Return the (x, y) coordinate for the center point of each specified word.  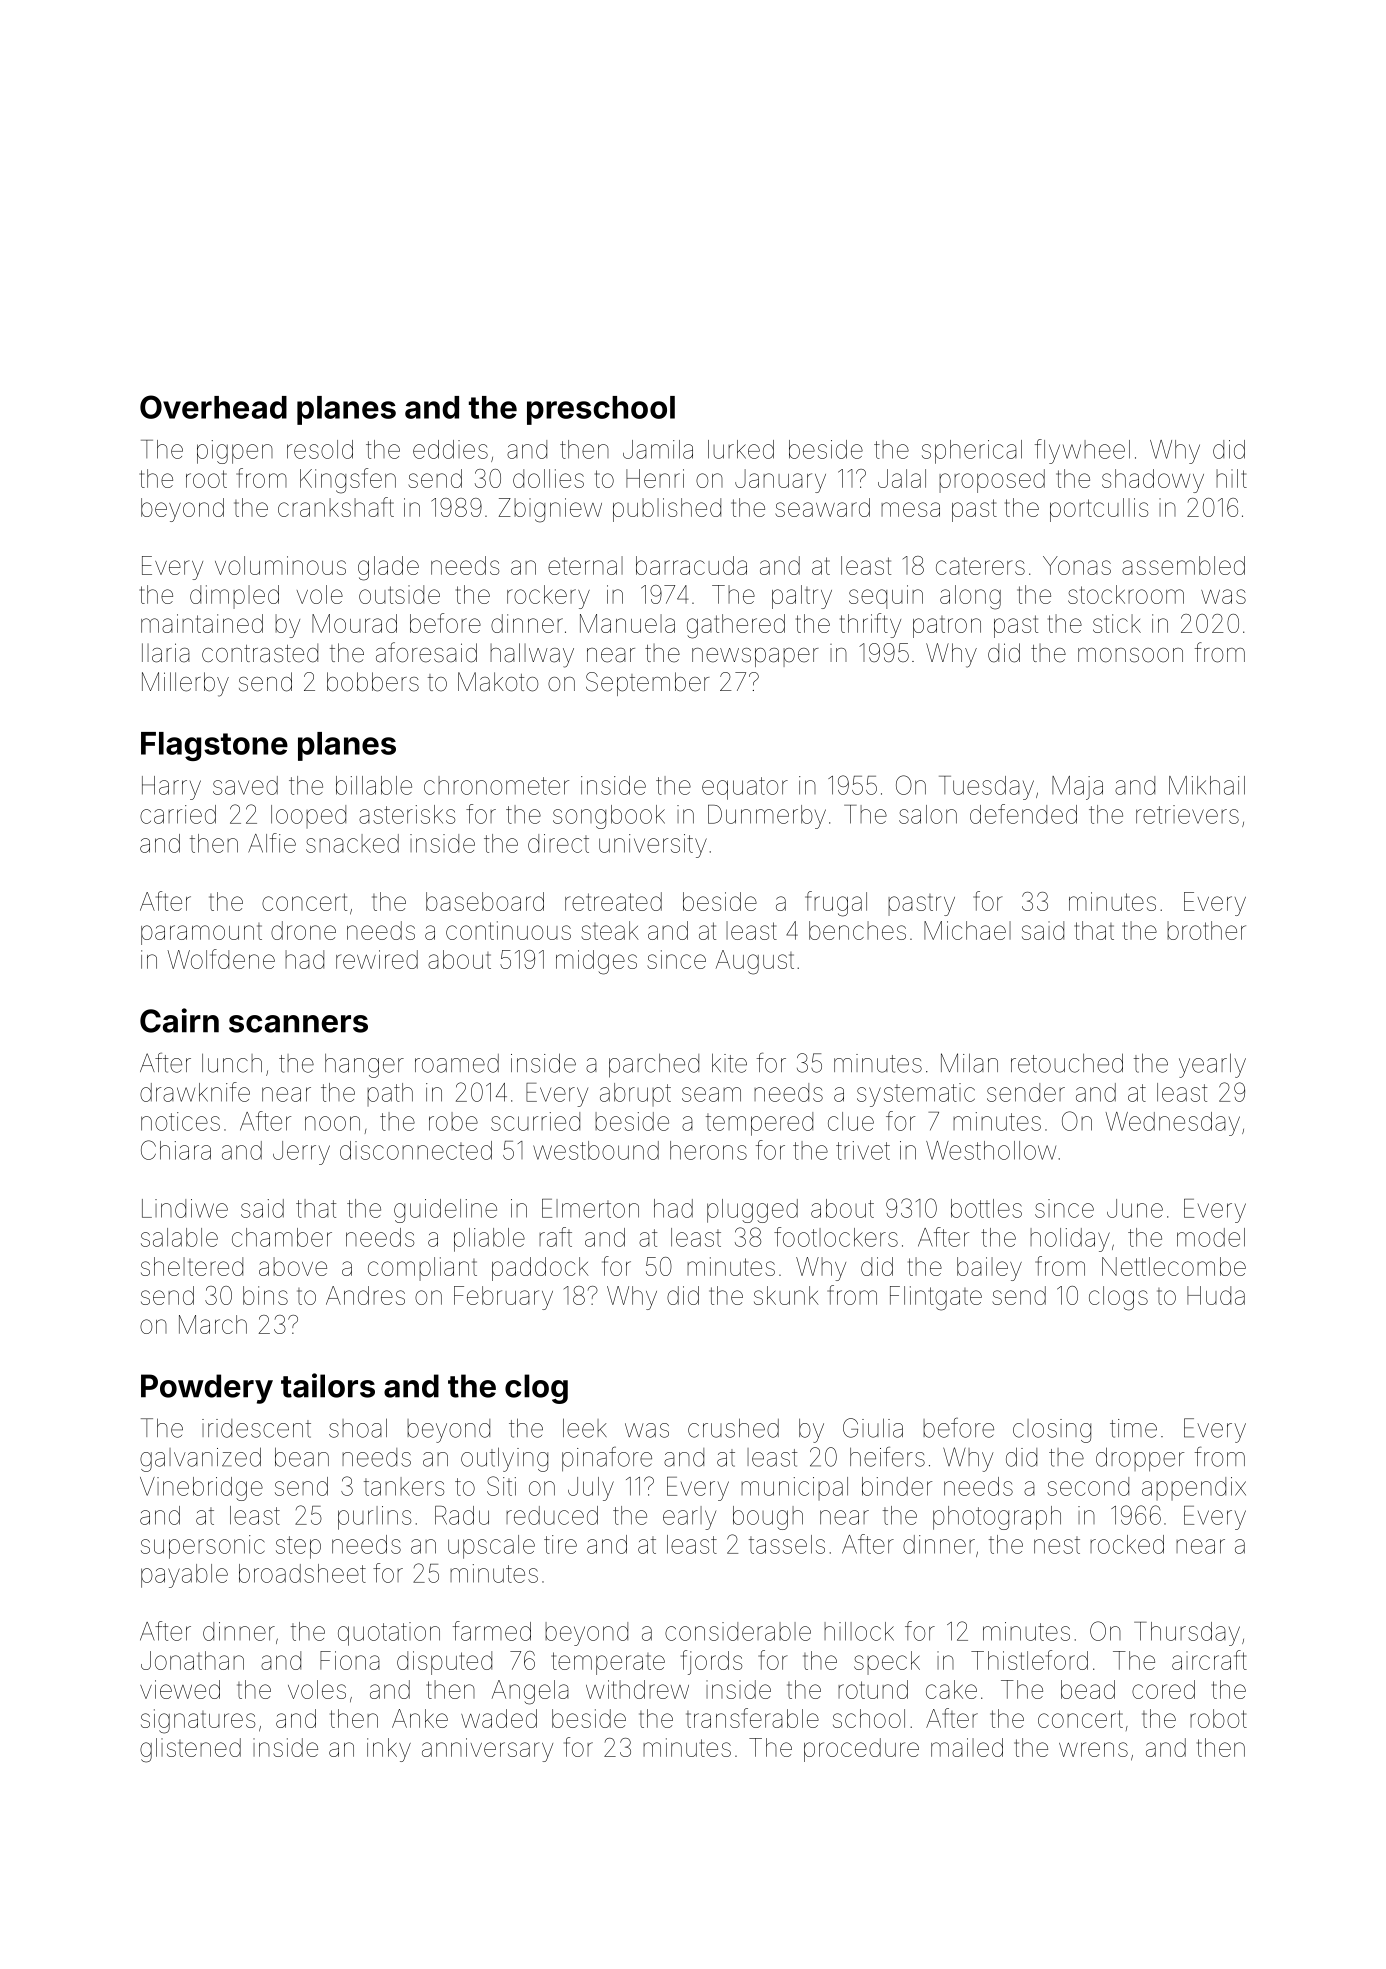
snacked (352, 843)
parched (654, 1066)
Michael (967, 930)
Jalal (902, 478)
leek (585, 1428)
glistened (190, 1750)
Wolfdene (221, 959)
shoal (358, 1428)
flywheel (1082, 451)
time (1133, 1428)
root (206, 479)
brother (1206, 930)
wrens (1093, 1749)
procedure (861, 1750)
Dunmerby (767, 817)
